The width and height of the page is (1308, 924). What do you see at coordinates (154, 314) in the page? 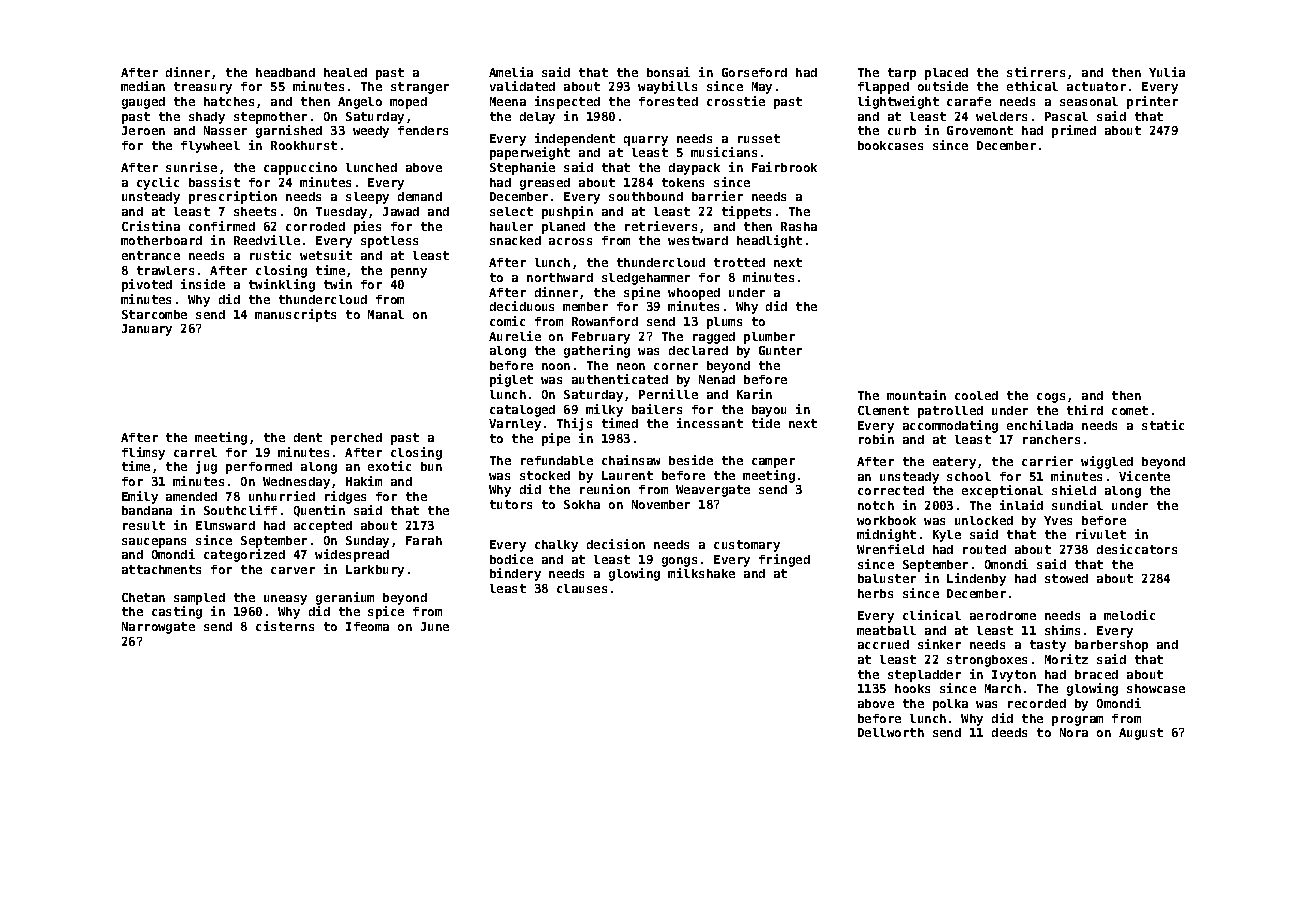
I see `Starcombe` at bounding box center [154, 314].
